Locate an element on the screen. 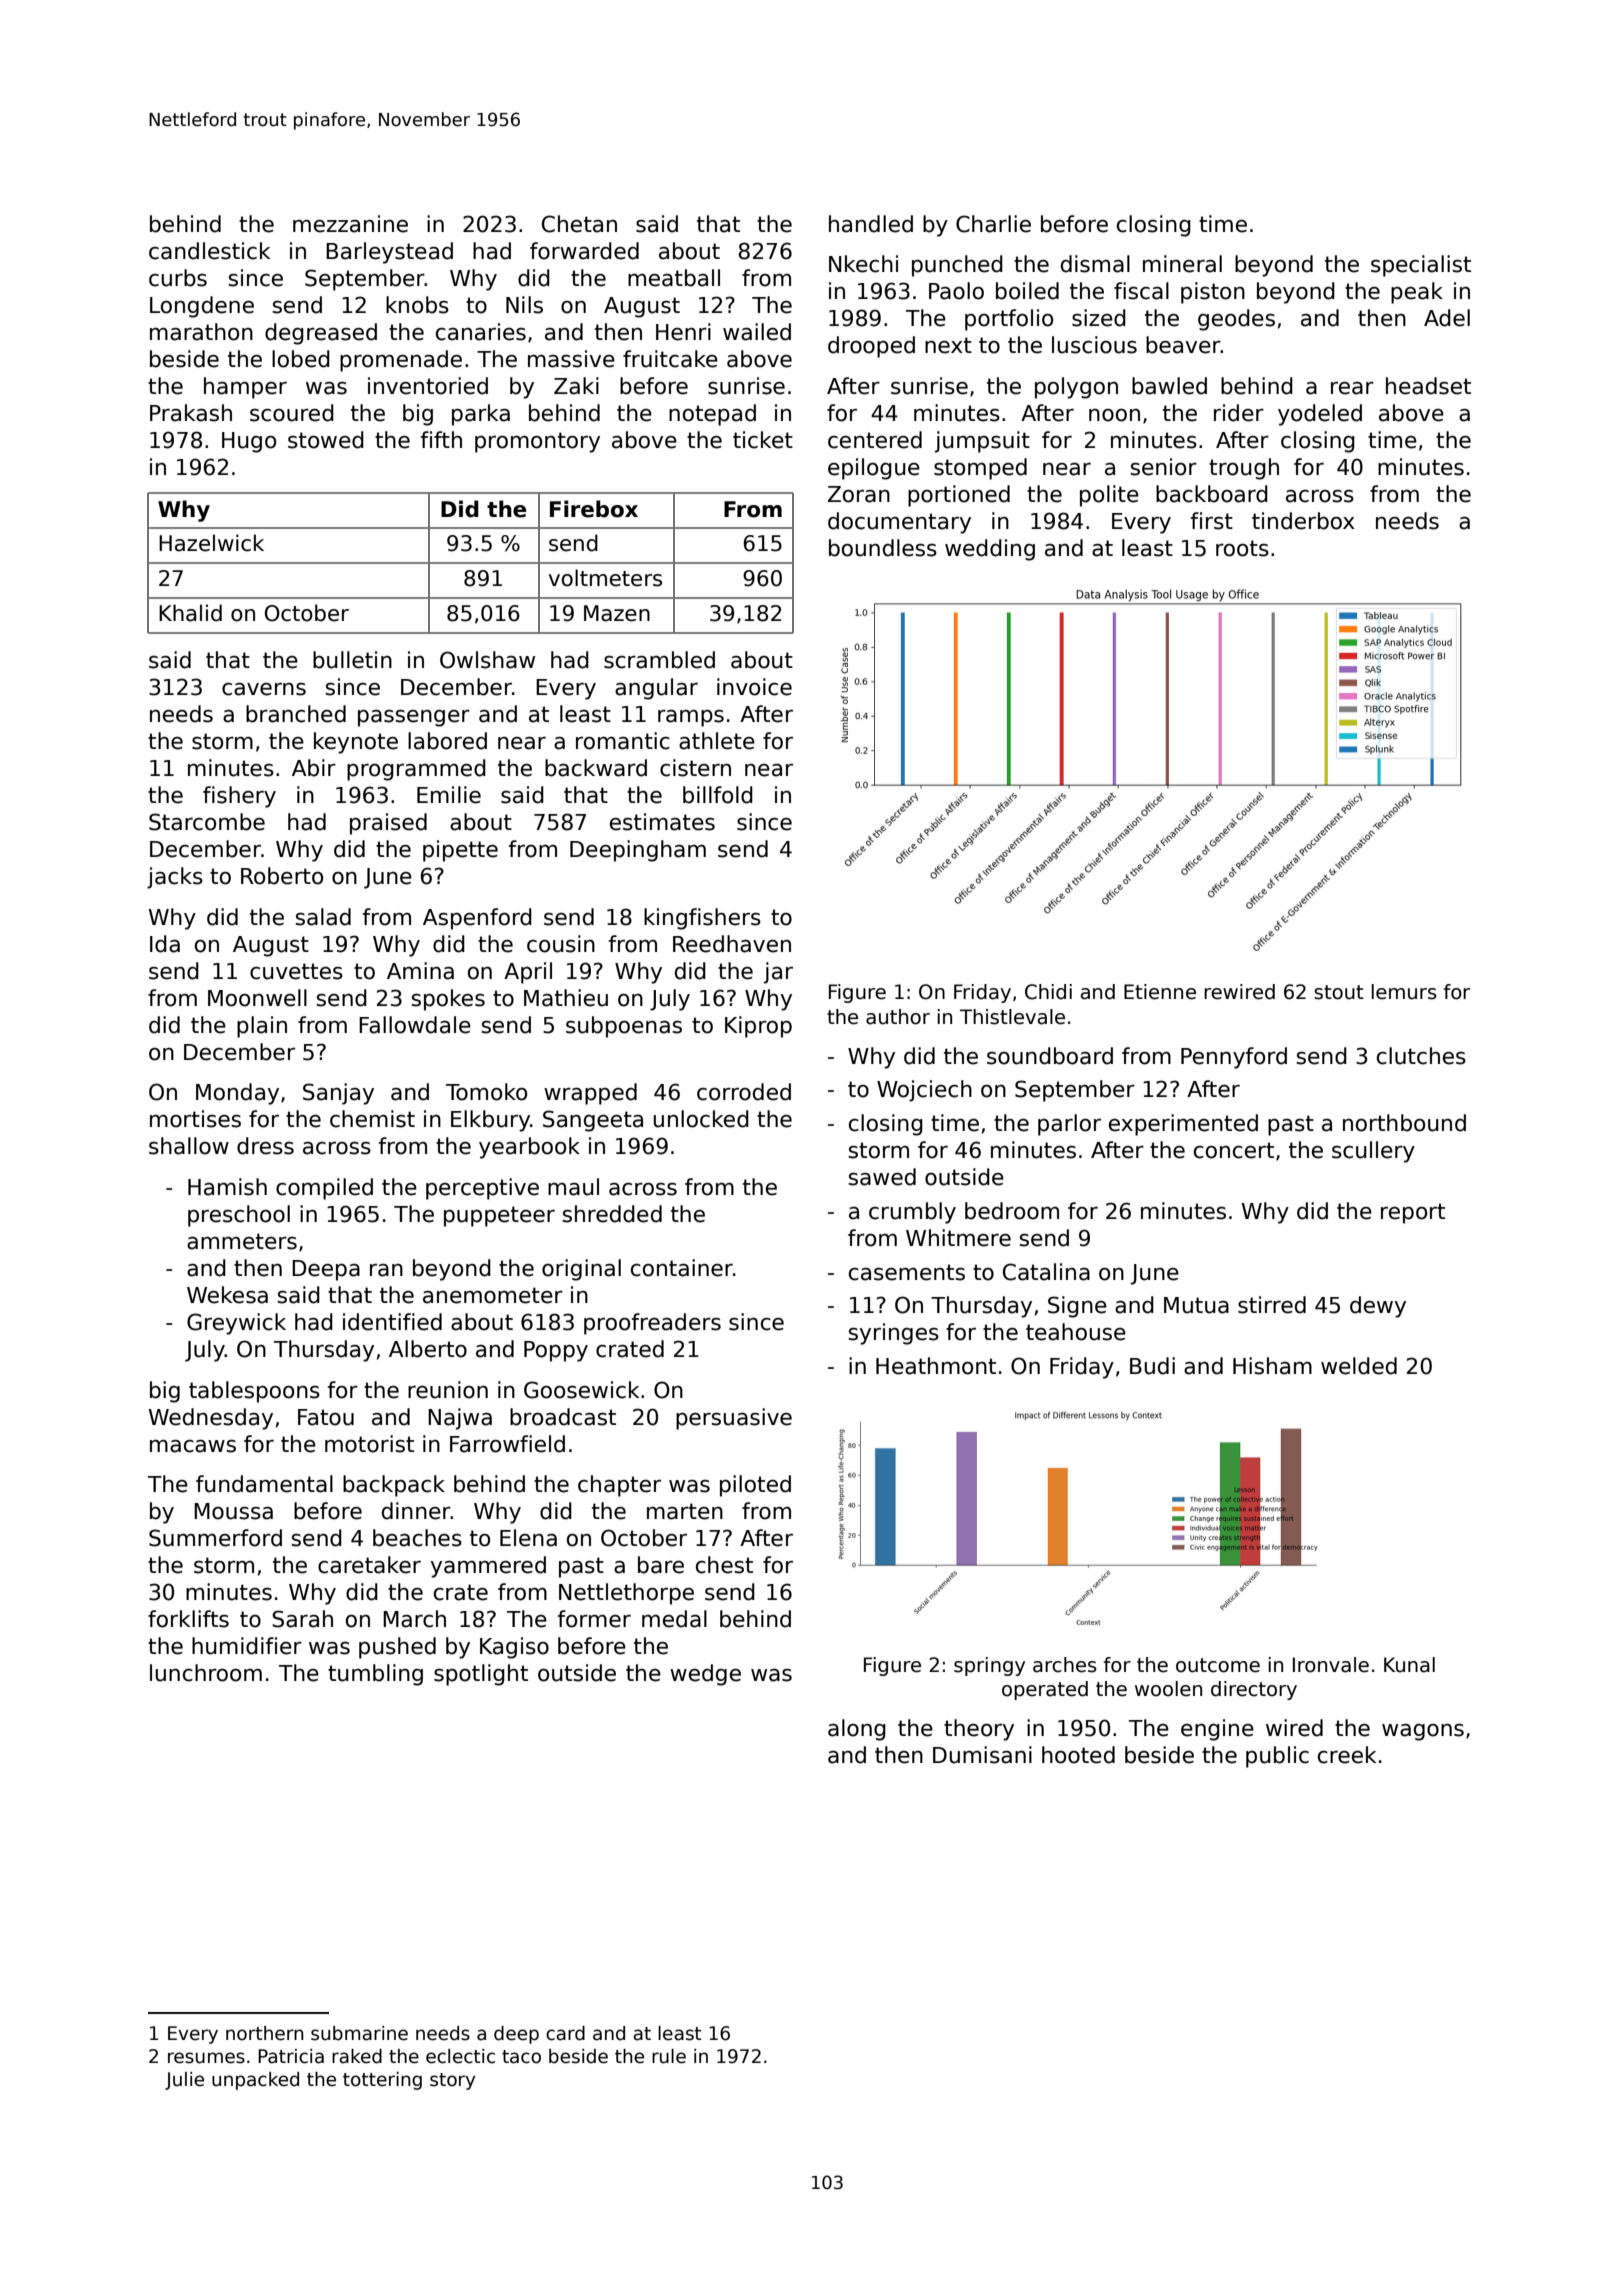 This screenshot has height=2292, width=1620. notepad is located at coordinates (712, 415).
